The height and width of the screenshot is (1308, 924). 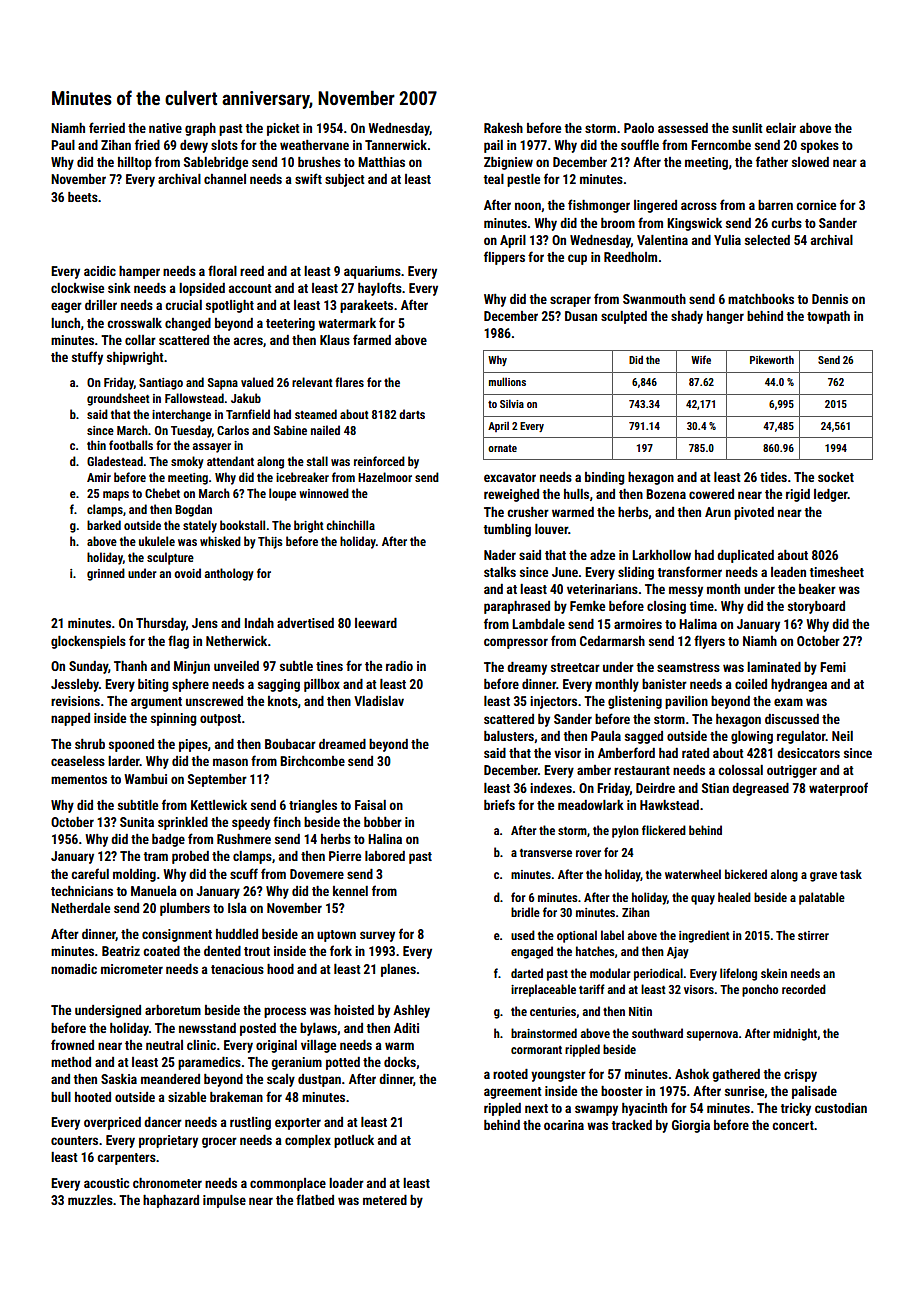 I want to click on midnight, so click(x=795, y=1034).
